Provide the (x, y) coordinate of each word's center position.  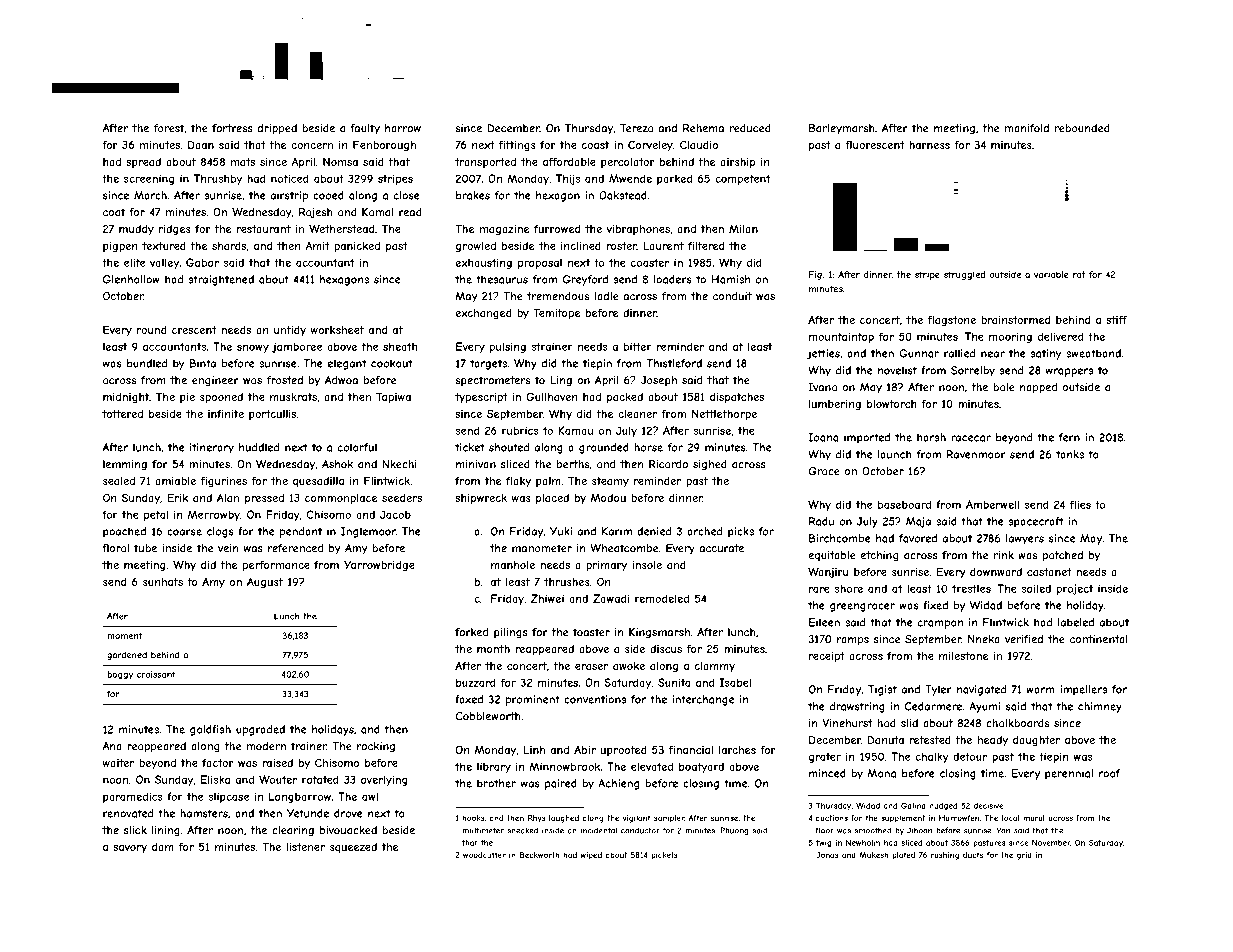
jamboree (297, 347)
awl (370, 796)
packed (625, 398)
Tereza (636, 128)
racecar (971, 438)
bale (1004, 387)
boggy (120, 675)
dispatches (737, 398)
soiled (1036, 588)
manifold (1027, 128)
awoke (629, 666)
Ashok (337, 464)
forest (169, 128)
